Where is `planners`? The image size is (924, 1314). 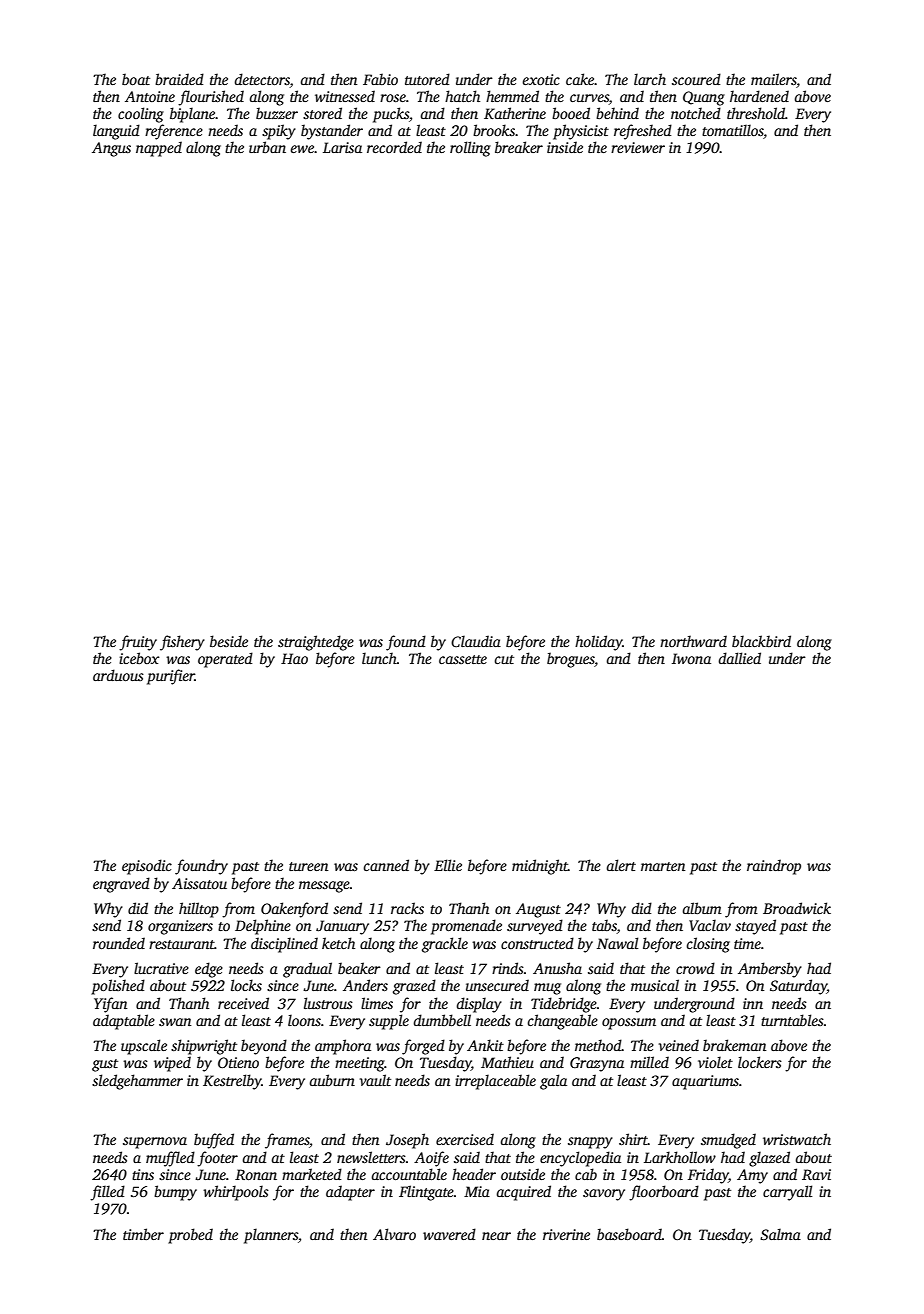
planners is located at coordinates (271, 1236).
